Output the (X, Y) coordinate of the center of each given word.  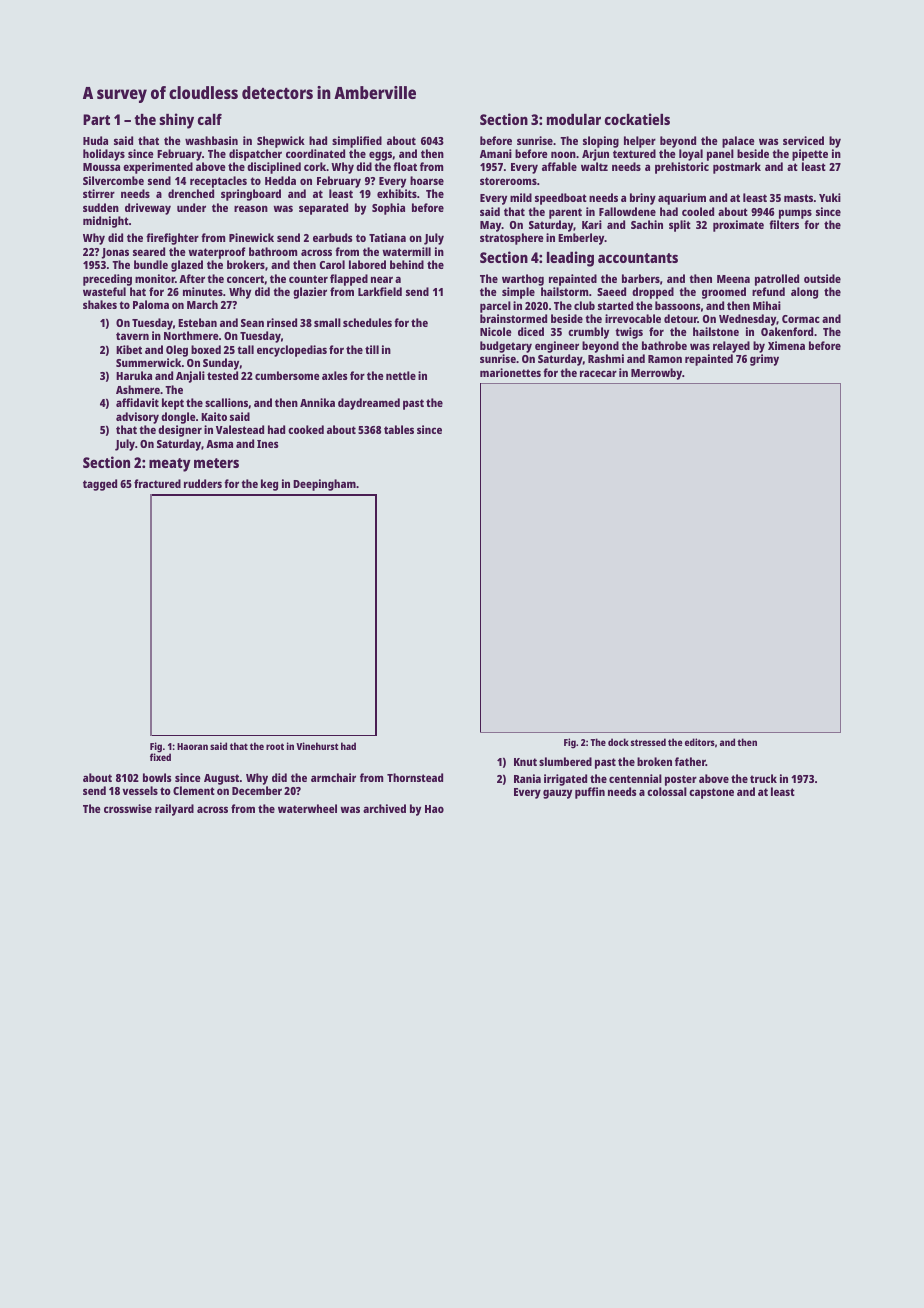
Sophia (388, 209)
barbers (641, 278)
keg (269, 485)
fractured (157, 483)
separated (323, 209)
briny (643, 199)
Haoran (192, 746)
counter (308, 279)
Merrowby (656, 374)
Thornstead (415, 777)
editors (700, 742)
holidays (104, 155)
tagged (100, 485)
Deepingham (324, 485)
